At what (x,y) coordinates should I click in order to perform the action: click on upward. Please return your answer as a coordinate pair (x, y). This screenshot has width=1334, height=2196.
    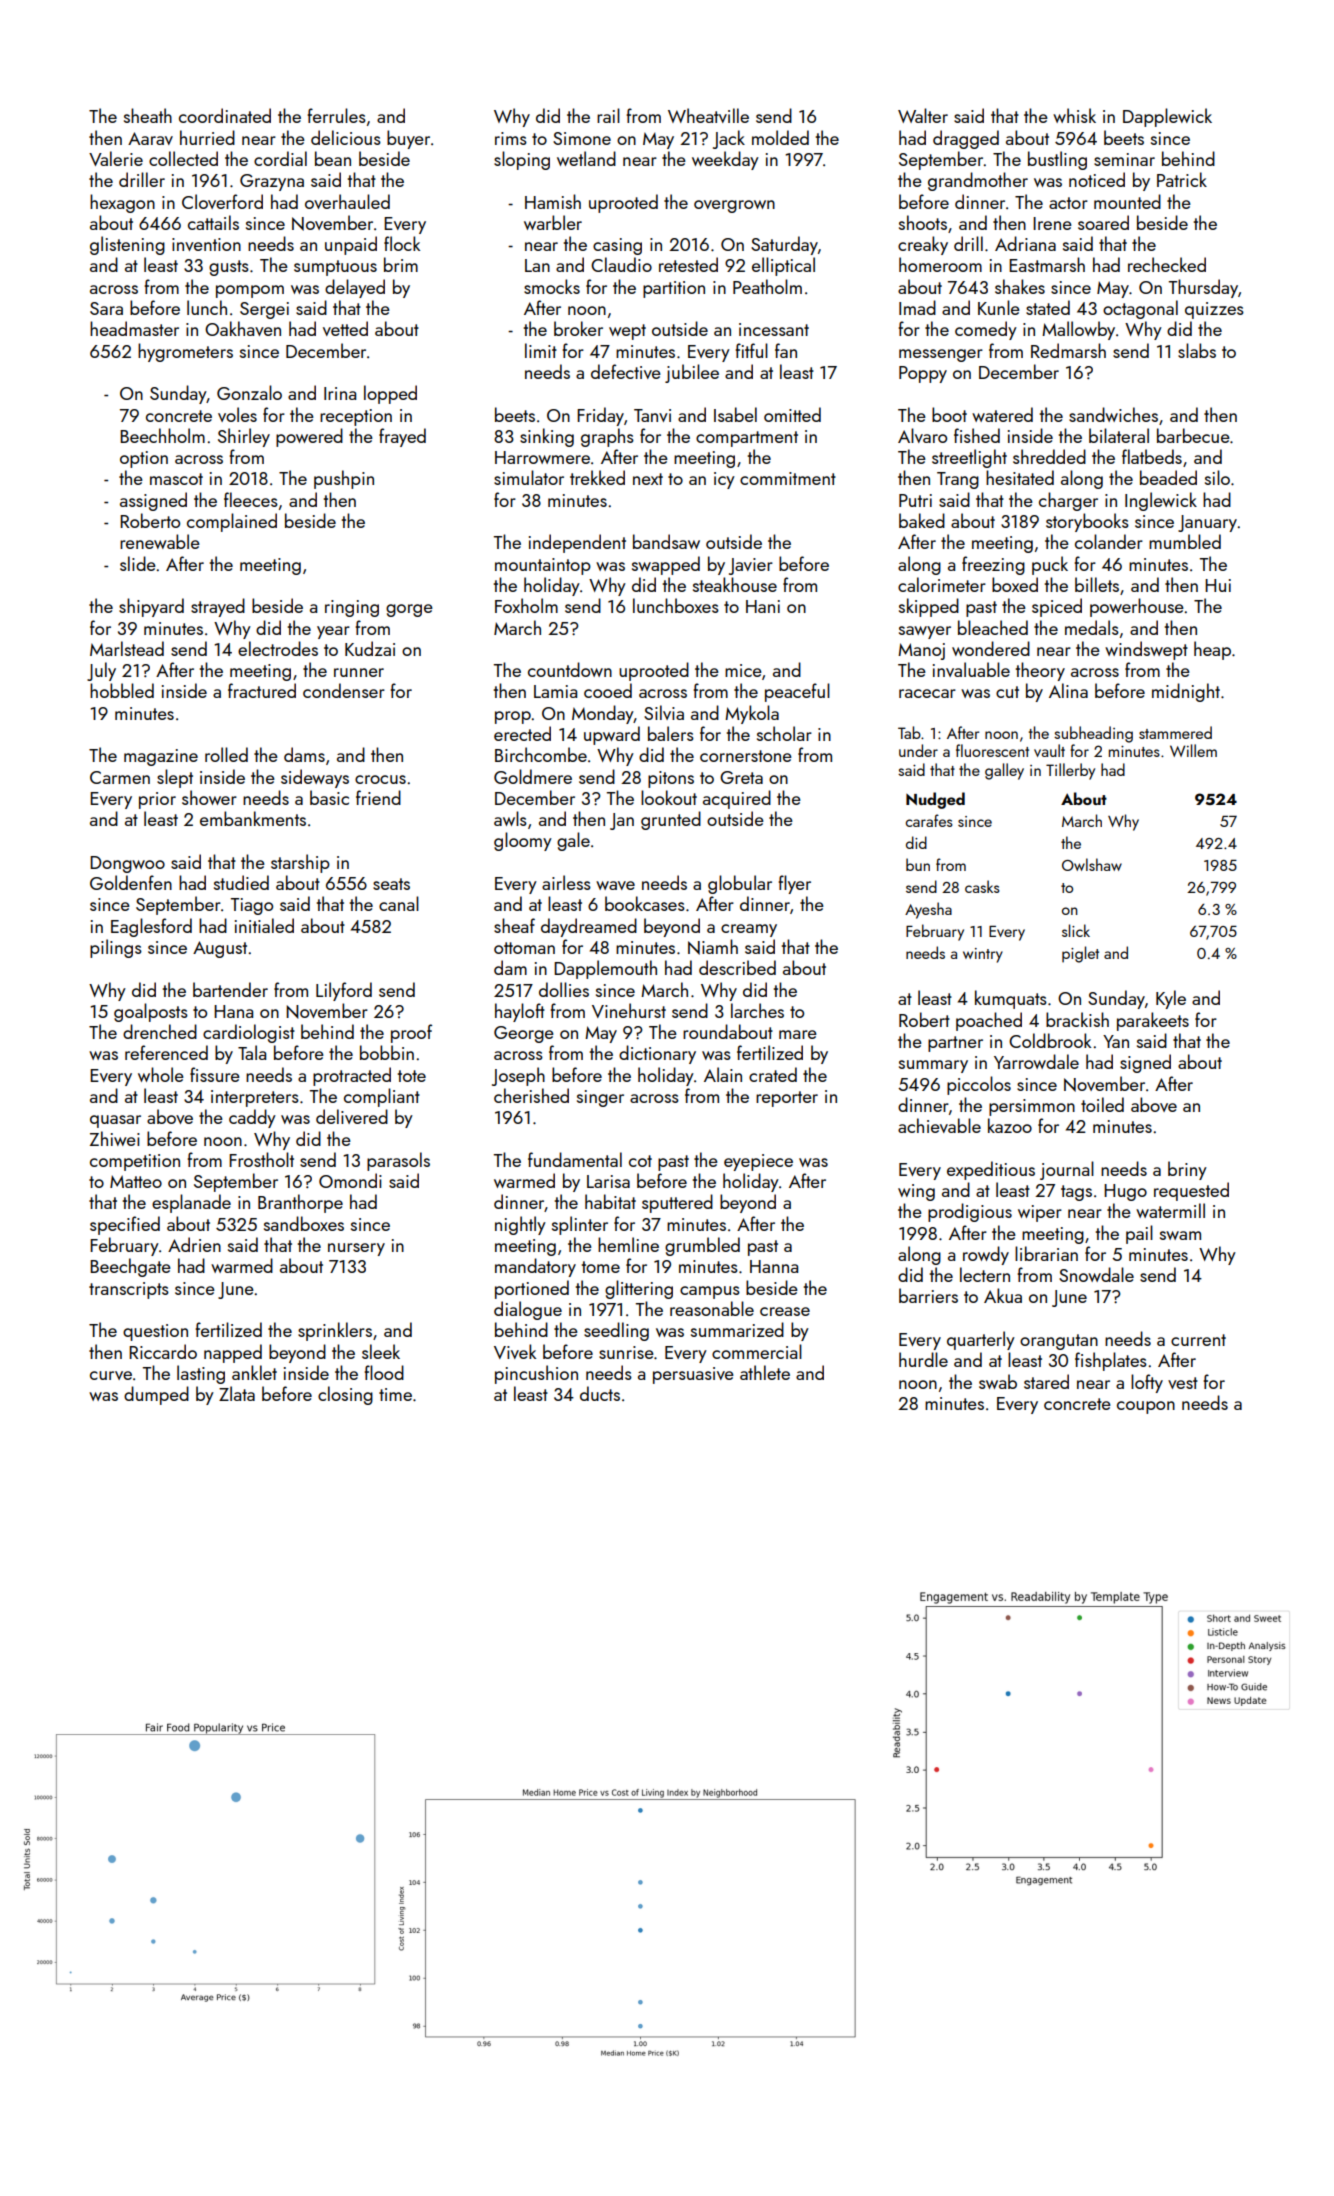
    Looking at the image, I should click on (612, 735).
